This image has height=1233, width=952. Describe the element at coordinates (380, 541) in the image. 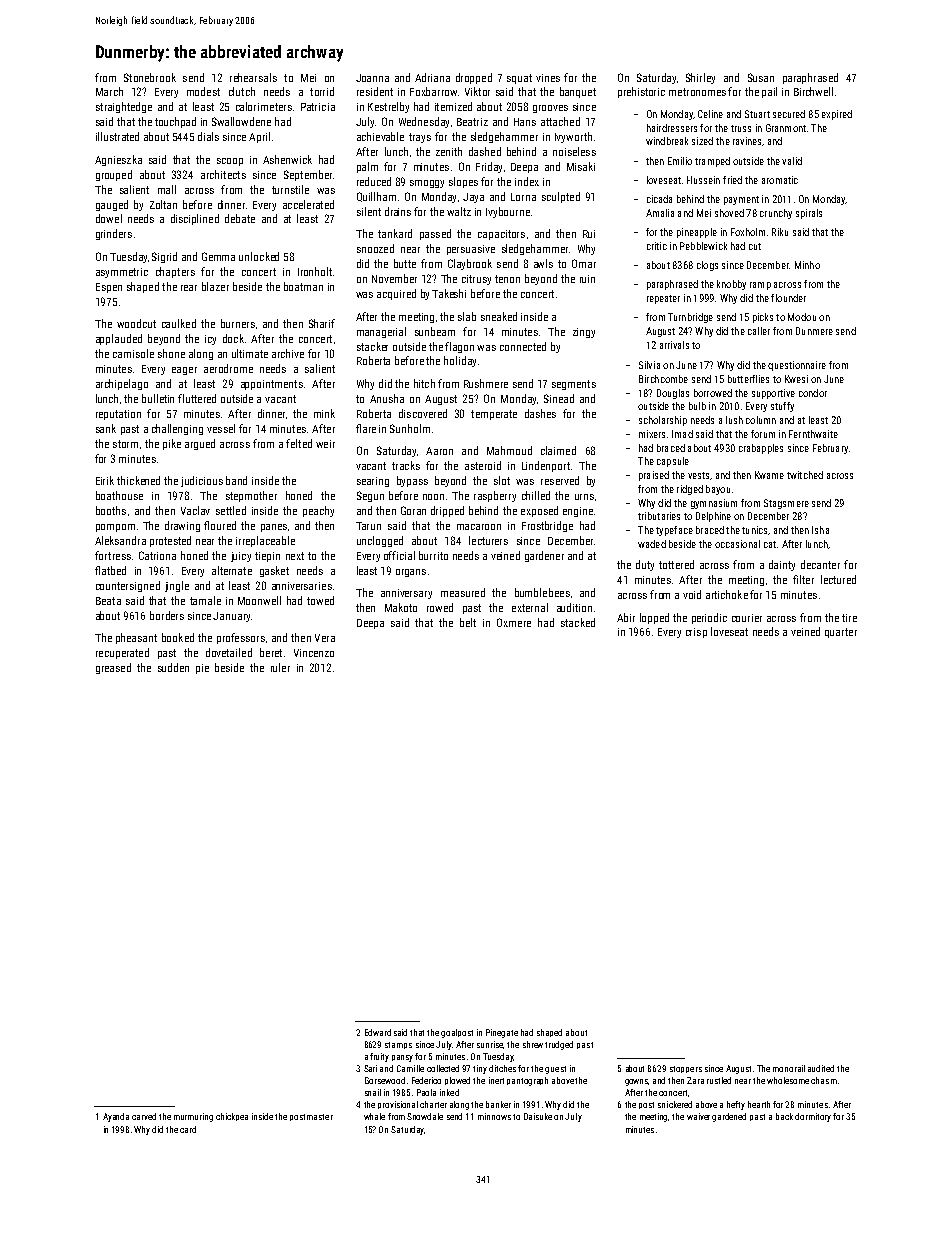

I see `unclogged` at that location.
